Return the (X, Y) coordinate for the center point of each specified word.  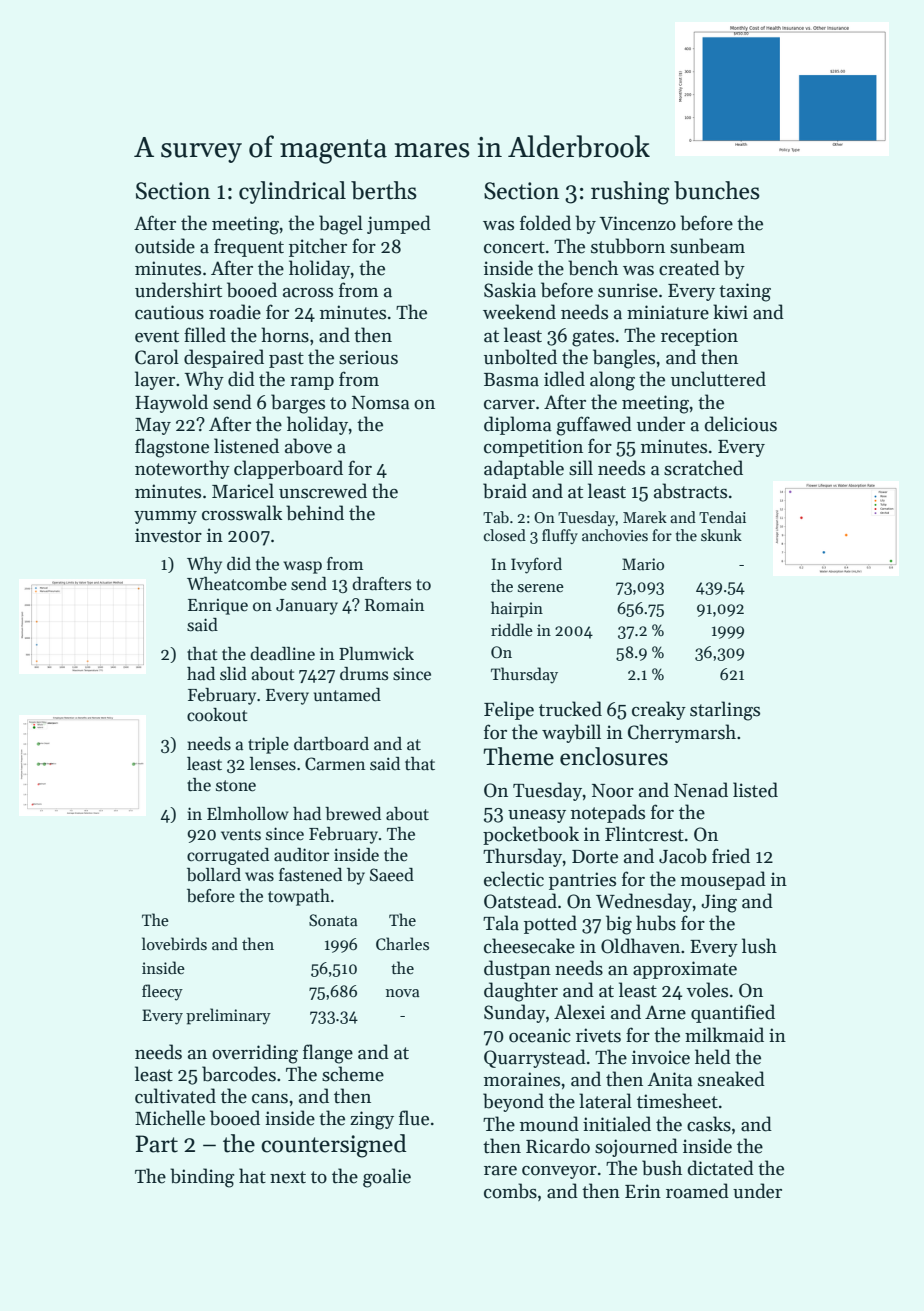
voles (707, 990)
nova (403, 993)
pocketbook (531, 835)
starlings (725, 711)
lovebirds (174, 944)
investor (168, 535)
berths (384, 190)
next (288, 1177)
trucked (570, 709)
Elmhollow (248, 813)
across (308, 293)
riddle (512, 629)
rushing (630, 193)
